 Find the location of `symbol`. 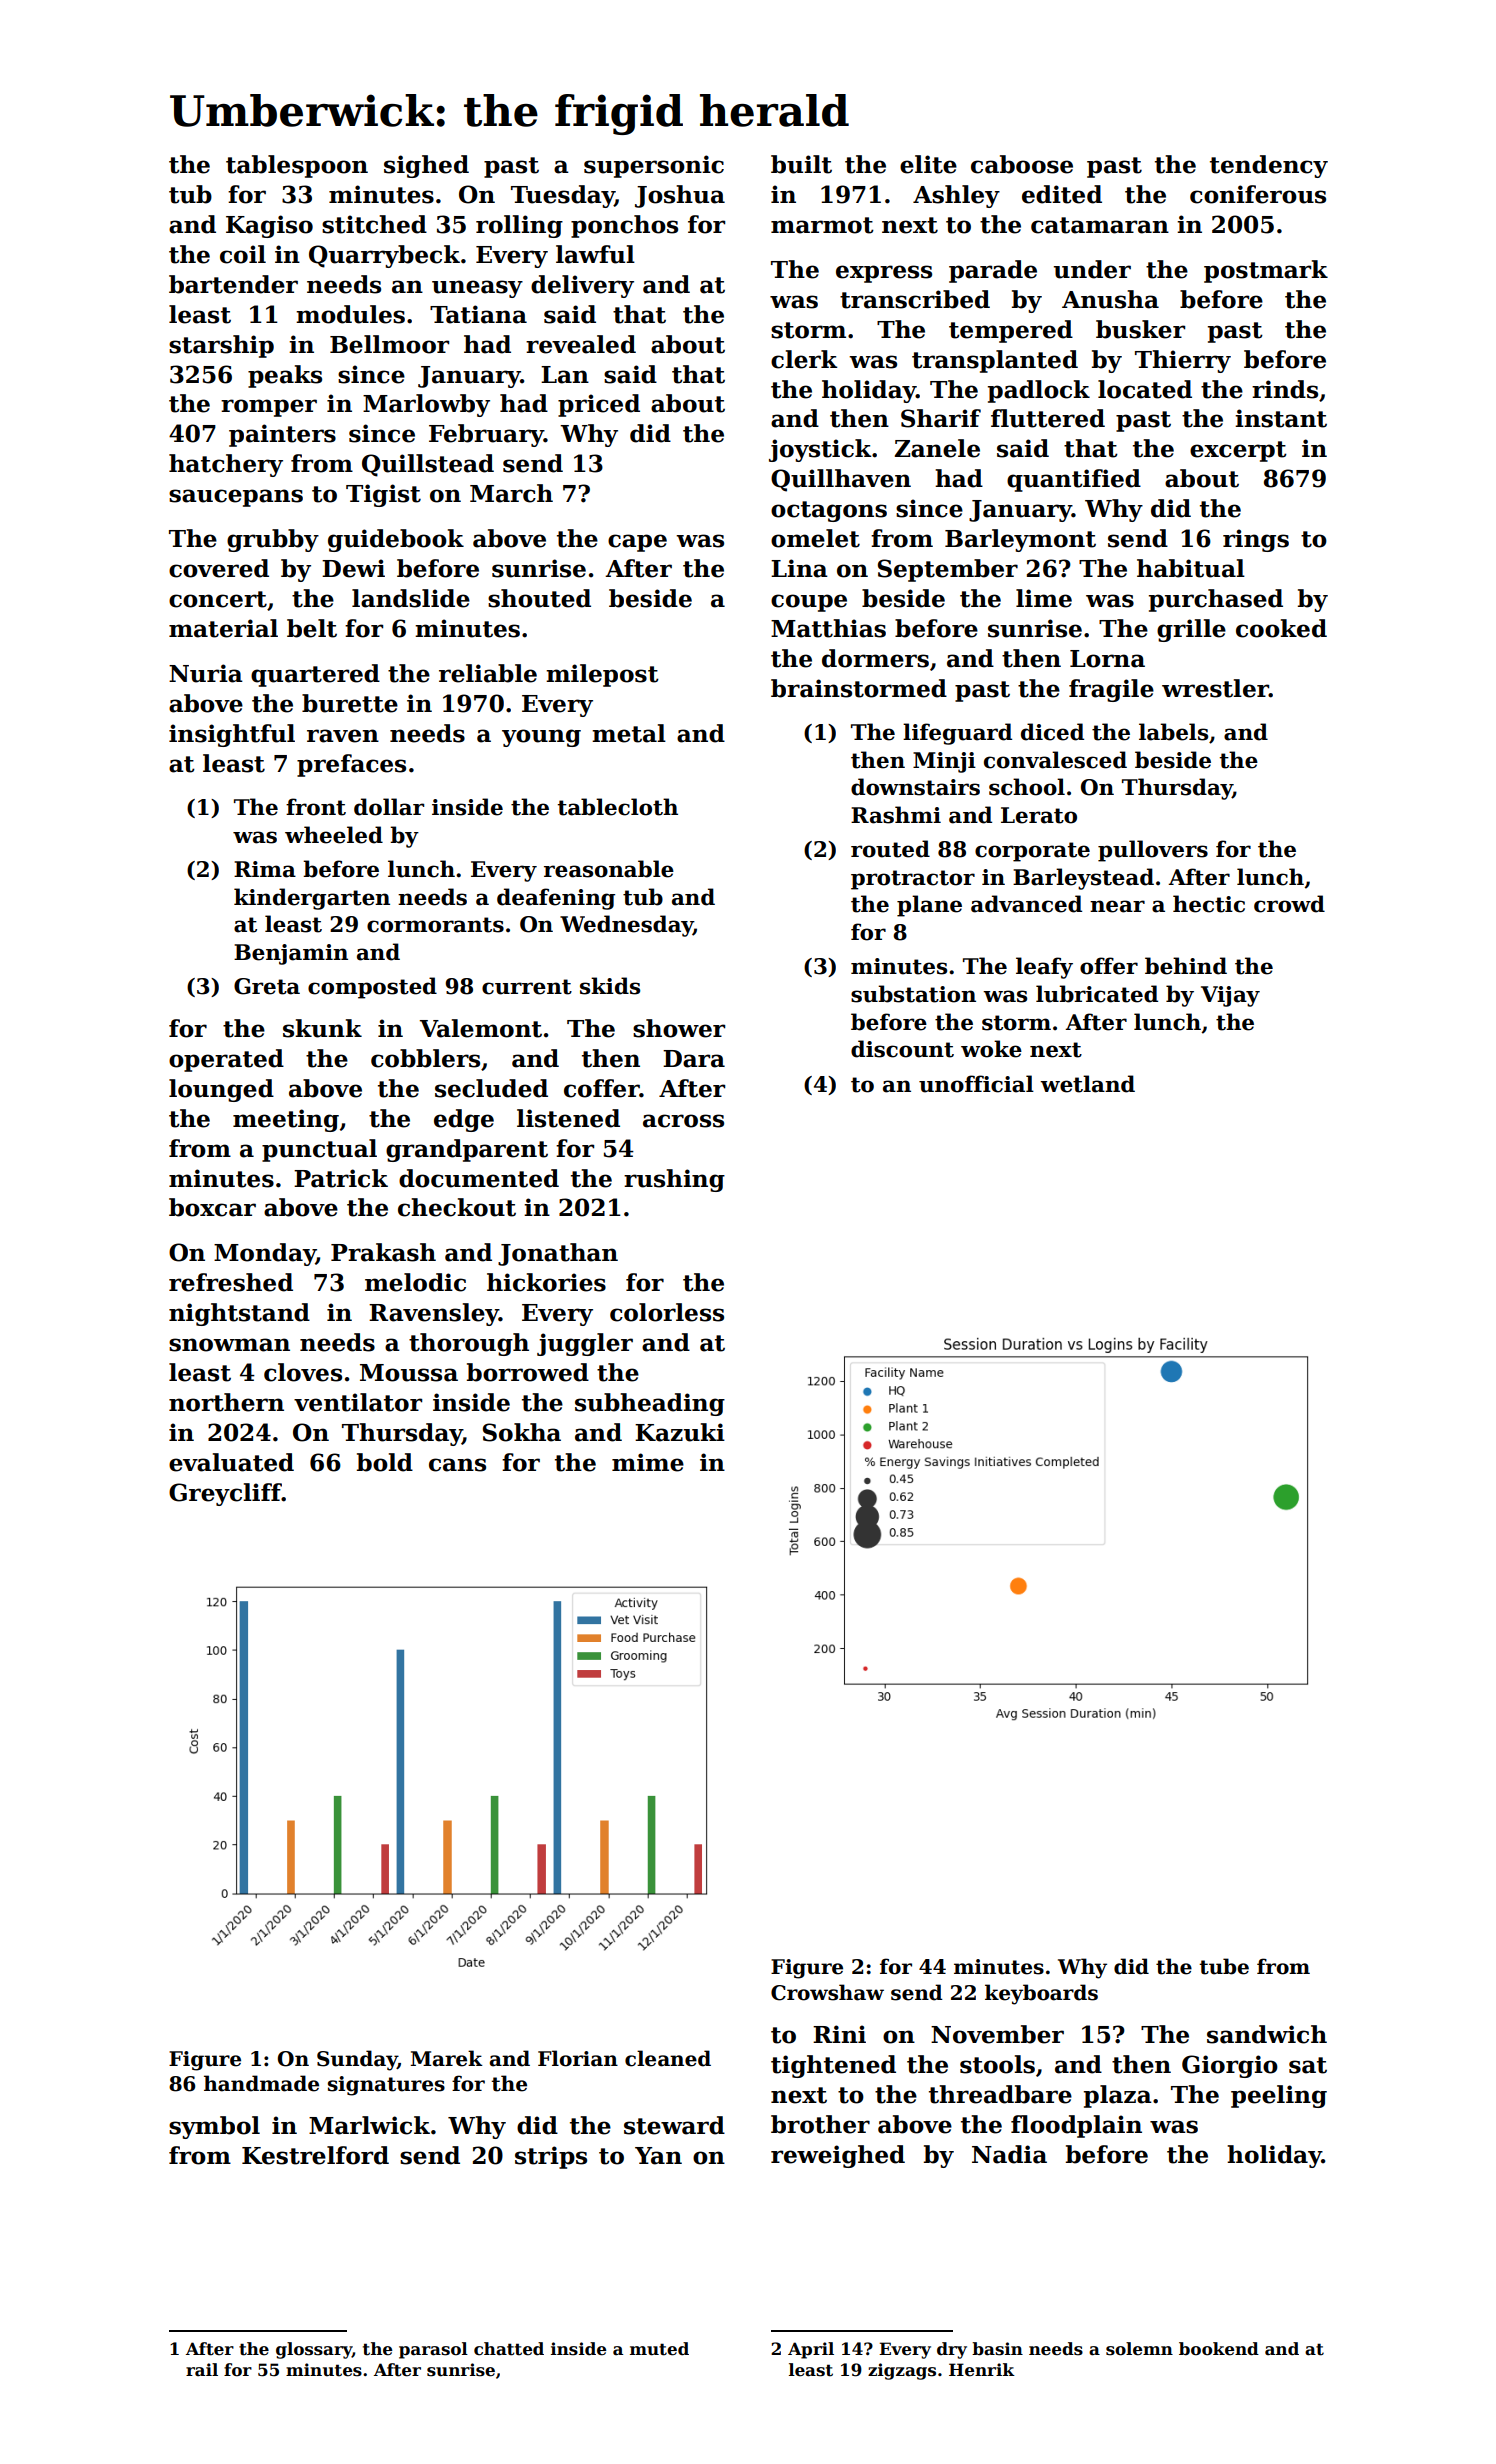

symbol is located at coordinates (214, 2127).
